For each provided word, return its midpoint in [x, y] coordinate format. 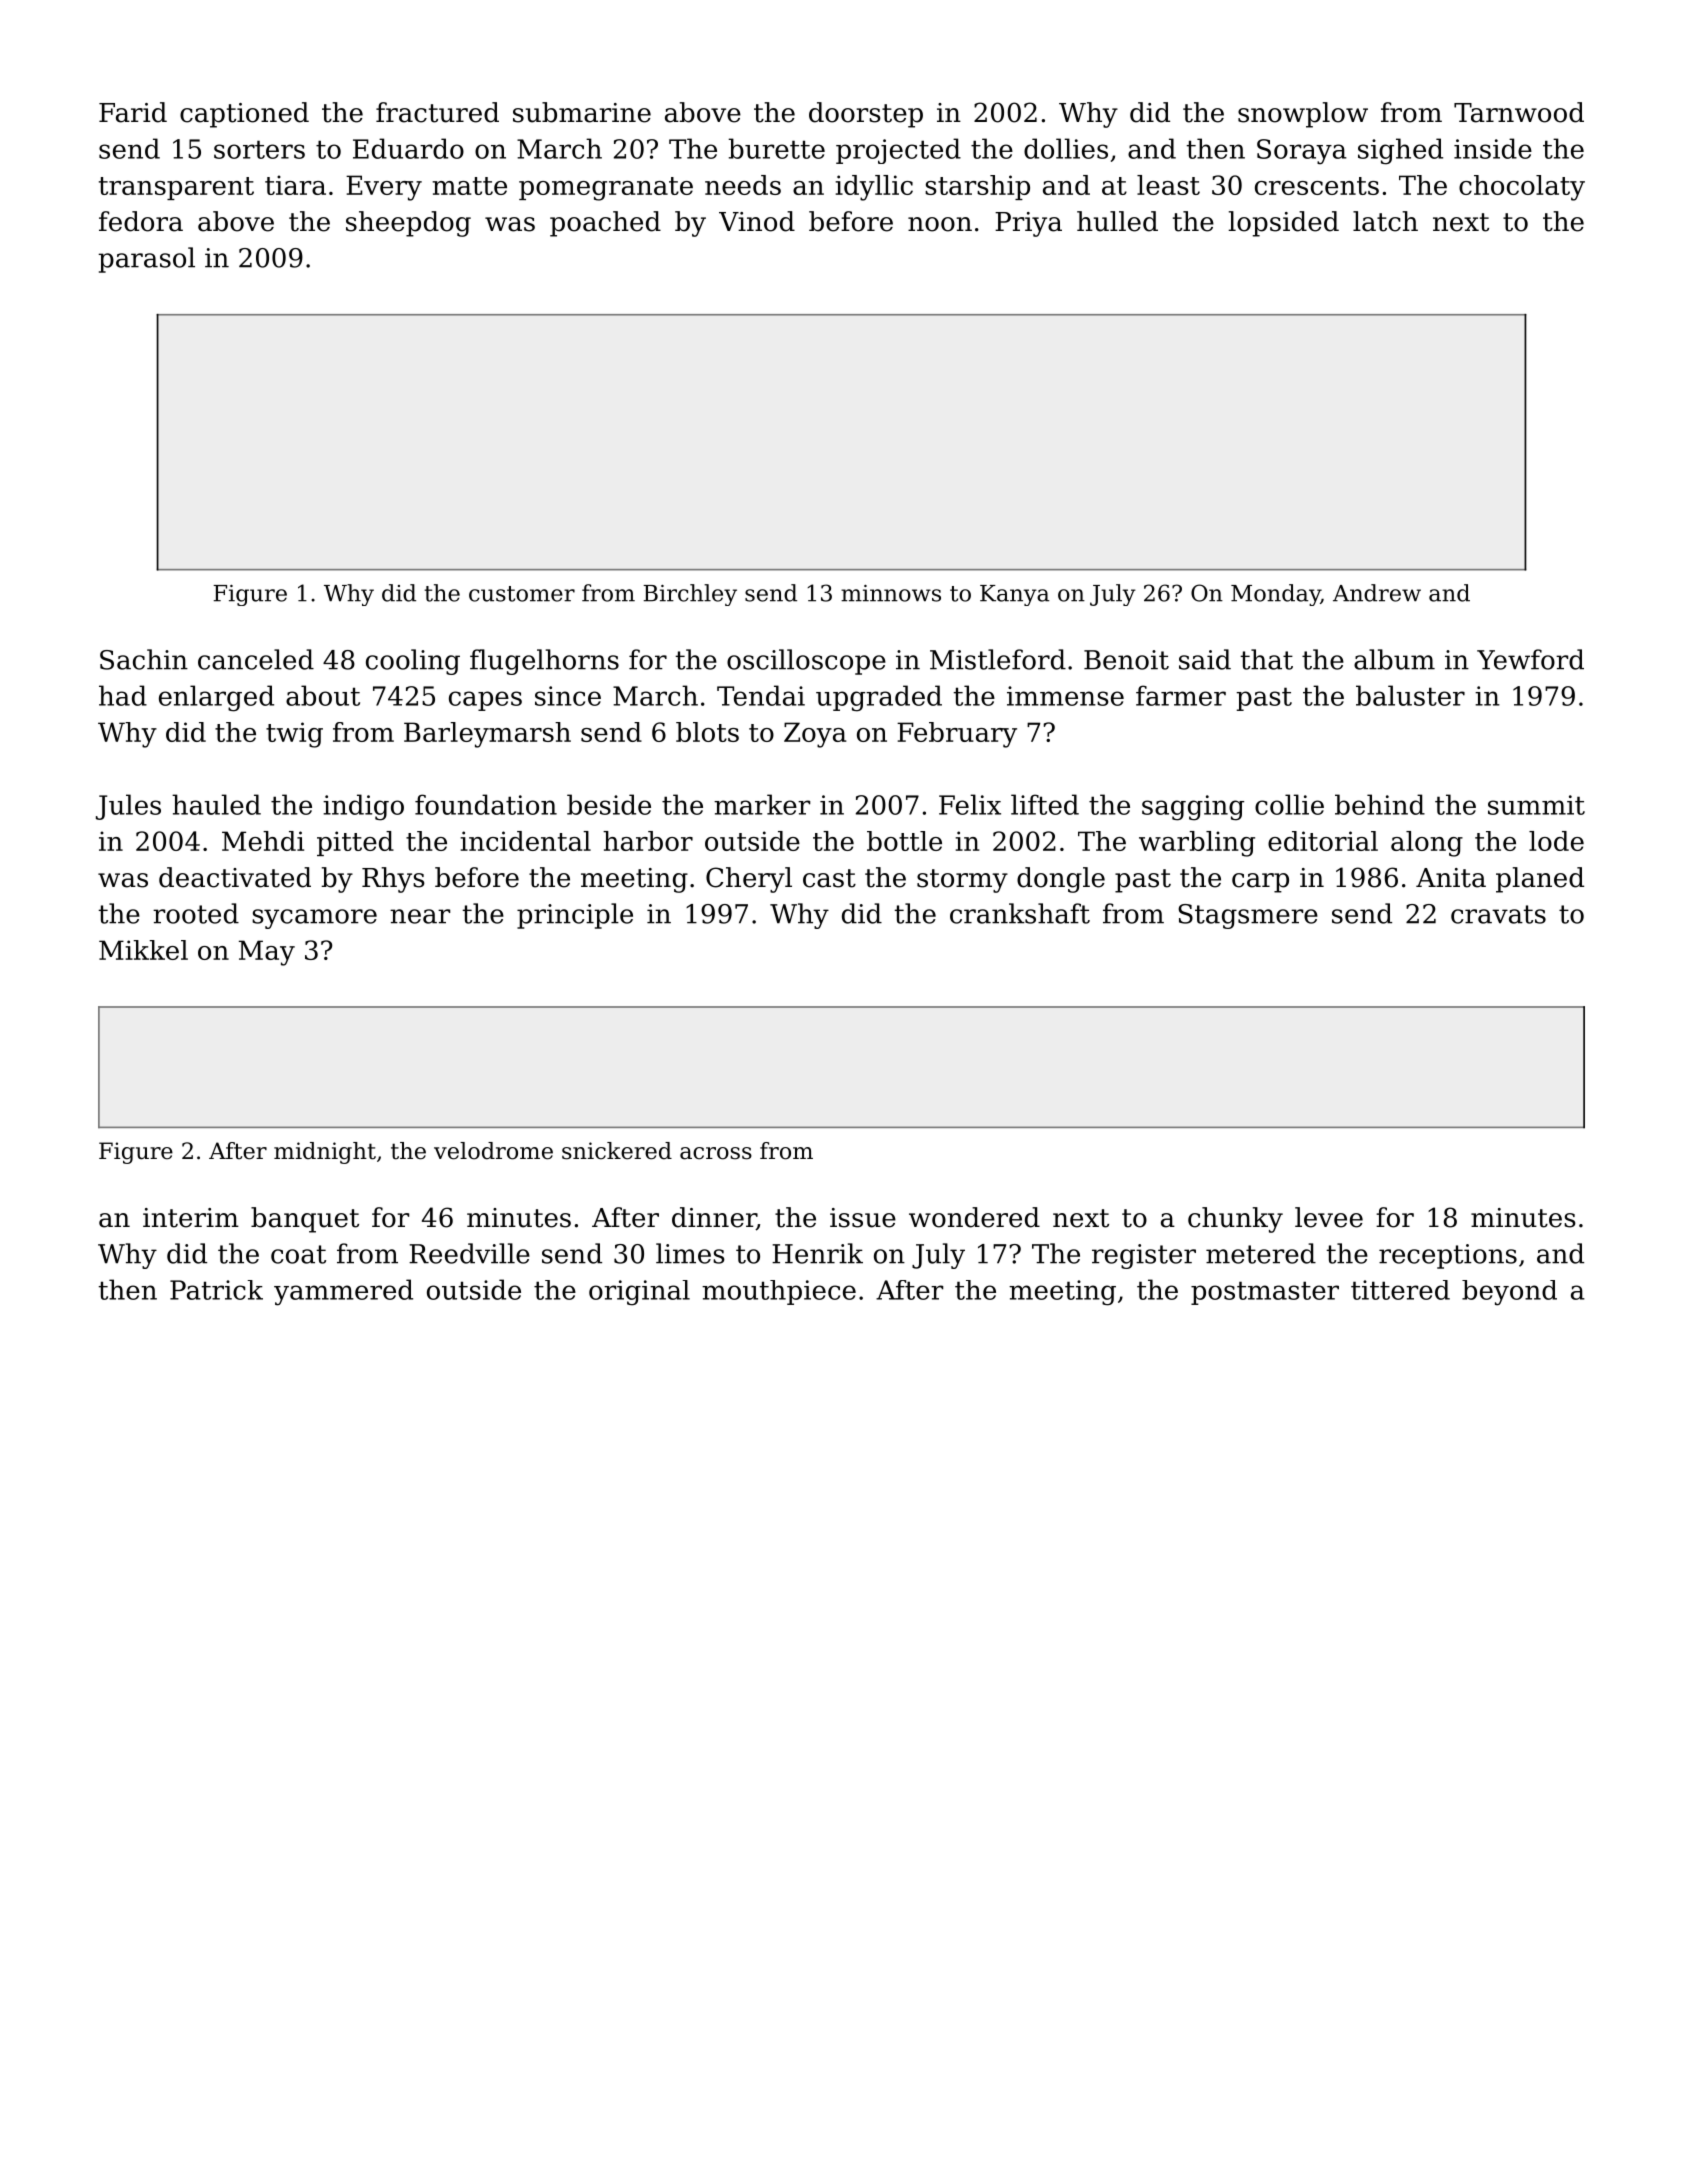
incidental [525, 841]
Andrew [1377, 593]
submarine [582, 112]
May [267, 953]
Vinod [757, 221]
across [716, 1153]
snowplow [1303, 115]
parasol [146, 260]
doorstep [866, 115]
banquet [305, 1220]
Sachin [144, 659]
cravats [1498, 914]
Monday [1276, 595]
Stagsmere [1248, 916]
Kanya [1014, 595]
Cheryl [749, 880]
